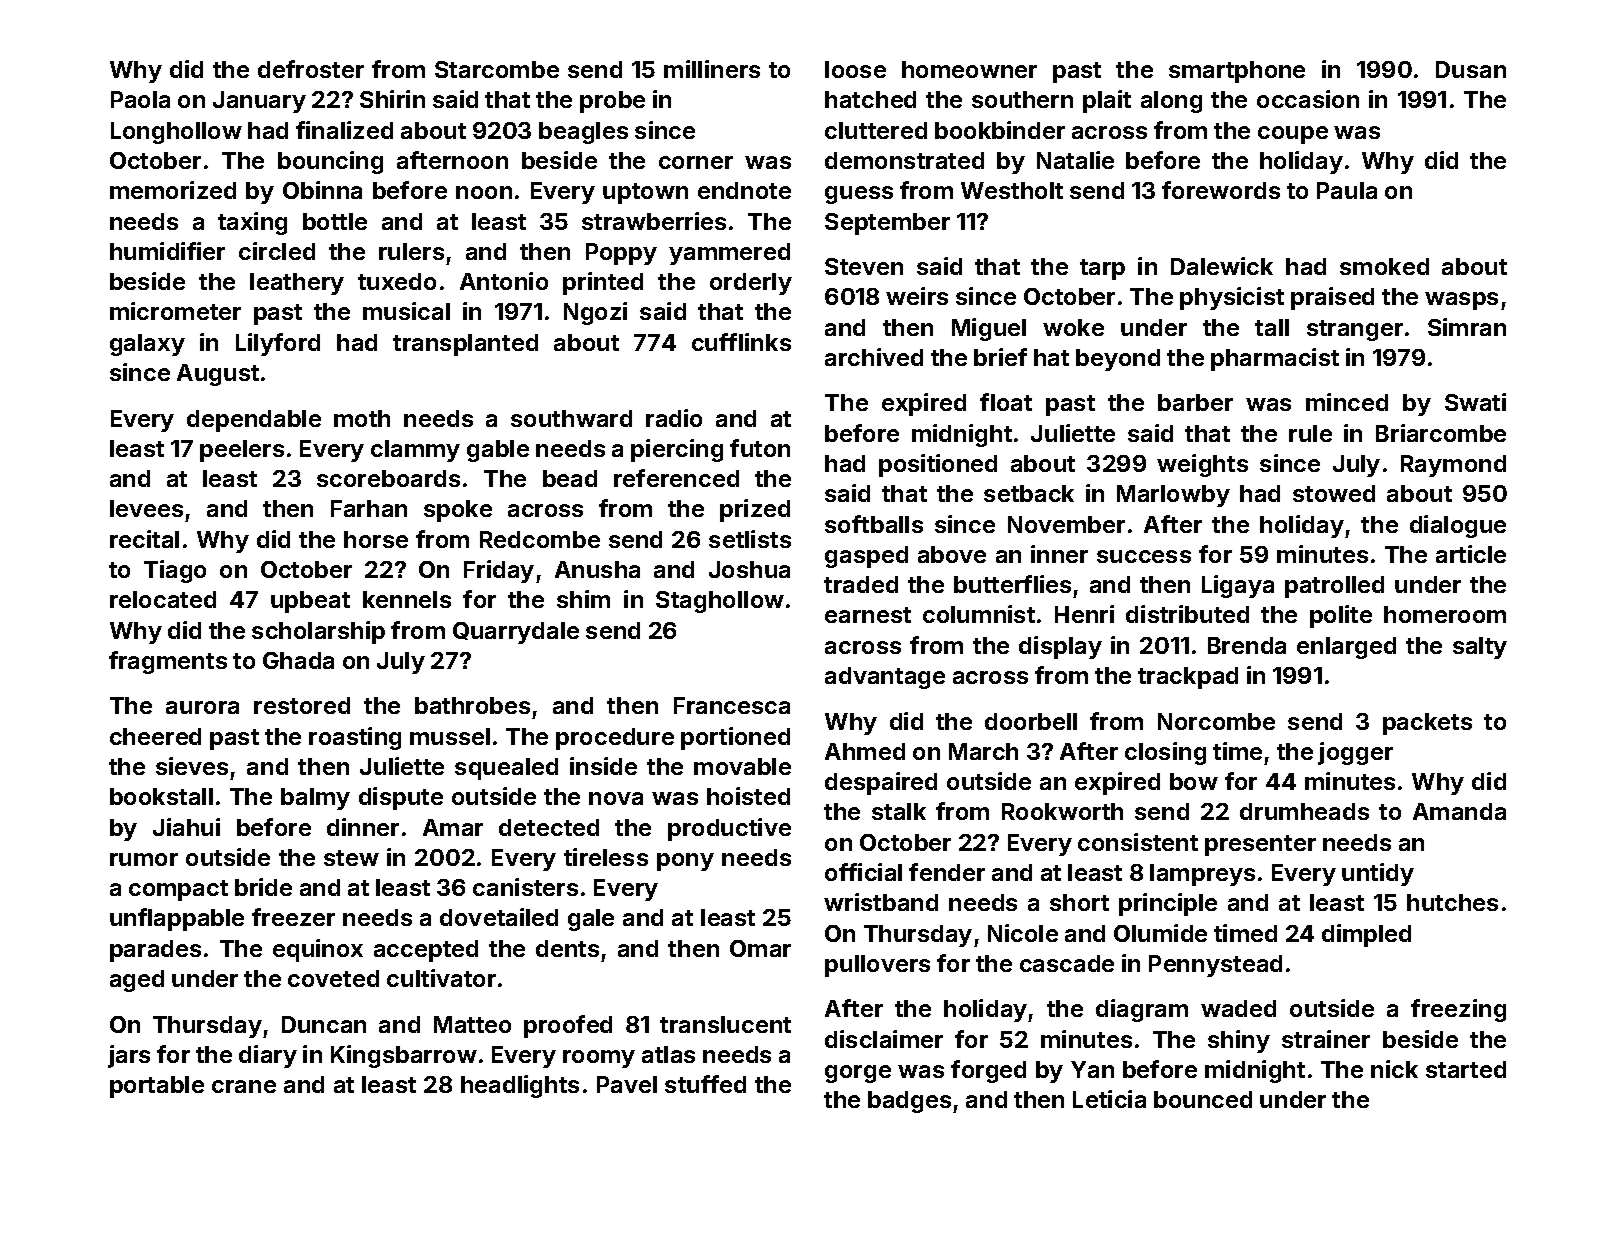 The image size is (1617, 1250). I want to click on Rookworth, so click(1062, 811).
